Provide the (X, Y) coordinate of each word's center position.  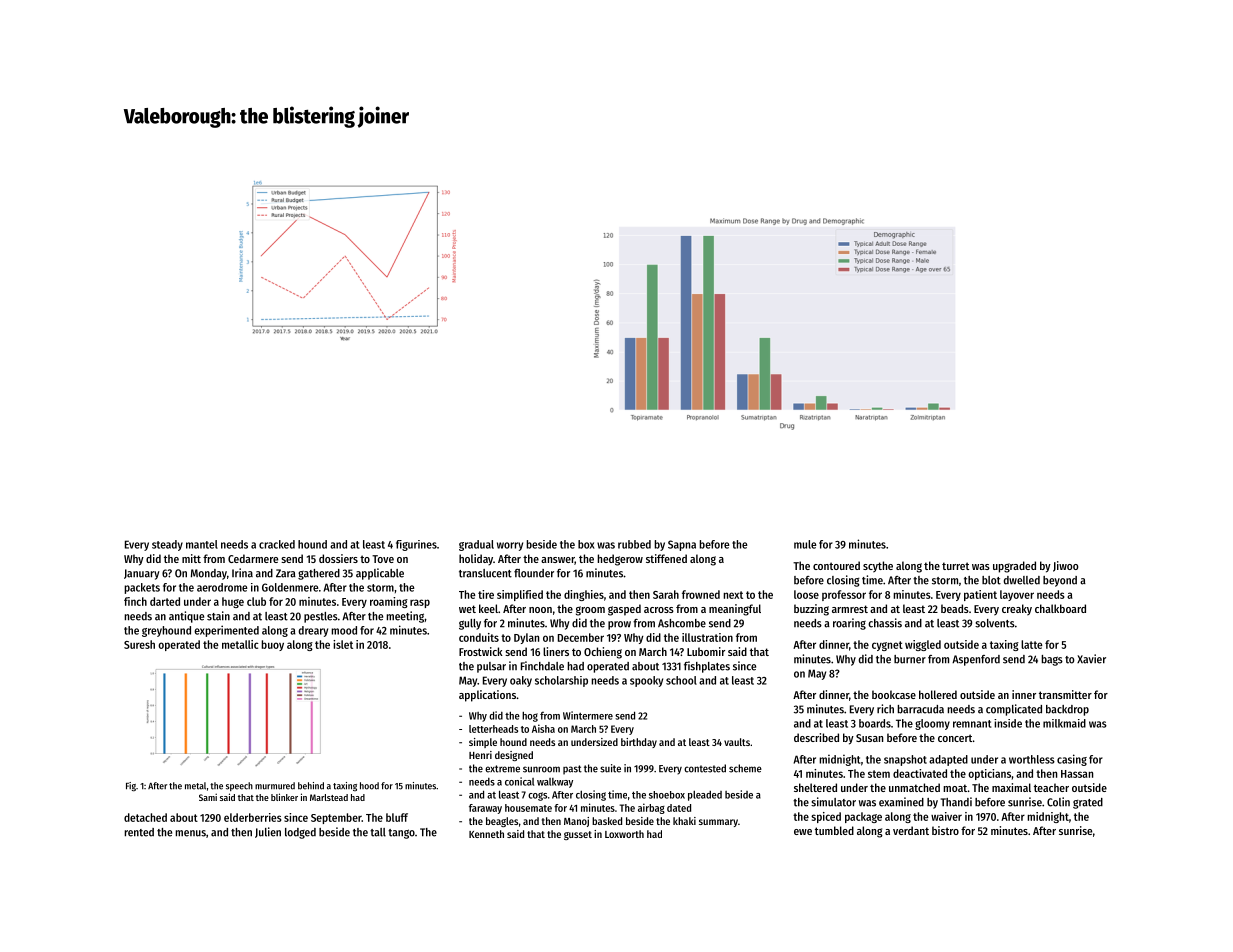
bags (1052, 660)
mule (805, 544)
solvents (995, 623)
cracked (277, 544)
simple (483, 743)
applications (487, 696)
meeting (405, 617)
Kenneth (486, 834)
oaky (521, 681)
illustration (707, 637)
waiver (946, 816)
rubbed (634, 544)
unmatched (914, 787)
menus (190, 833)
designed (514, 756)
